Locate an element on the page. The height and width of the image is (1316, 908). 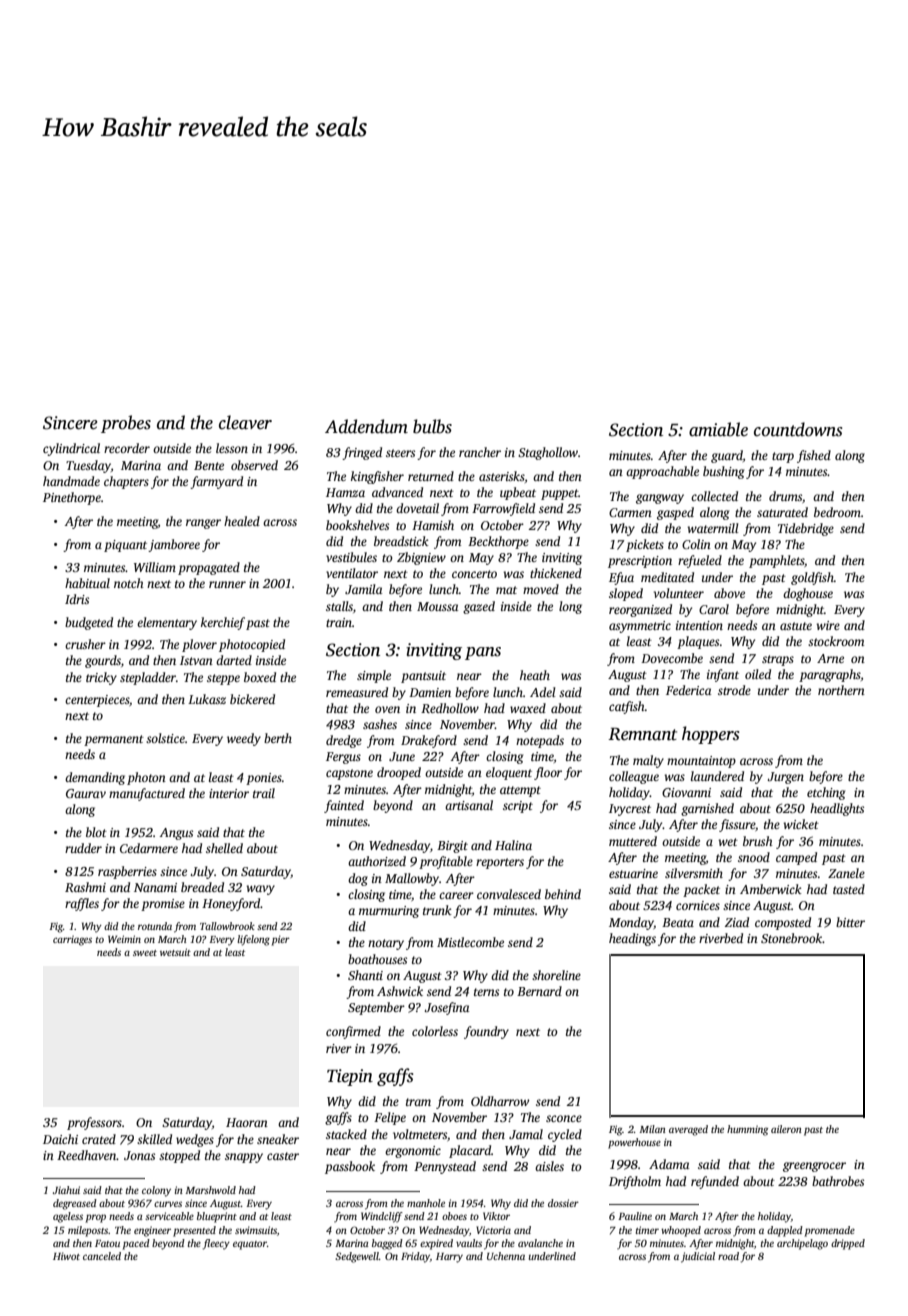
aileron is located at coordinates (786, 1129).
